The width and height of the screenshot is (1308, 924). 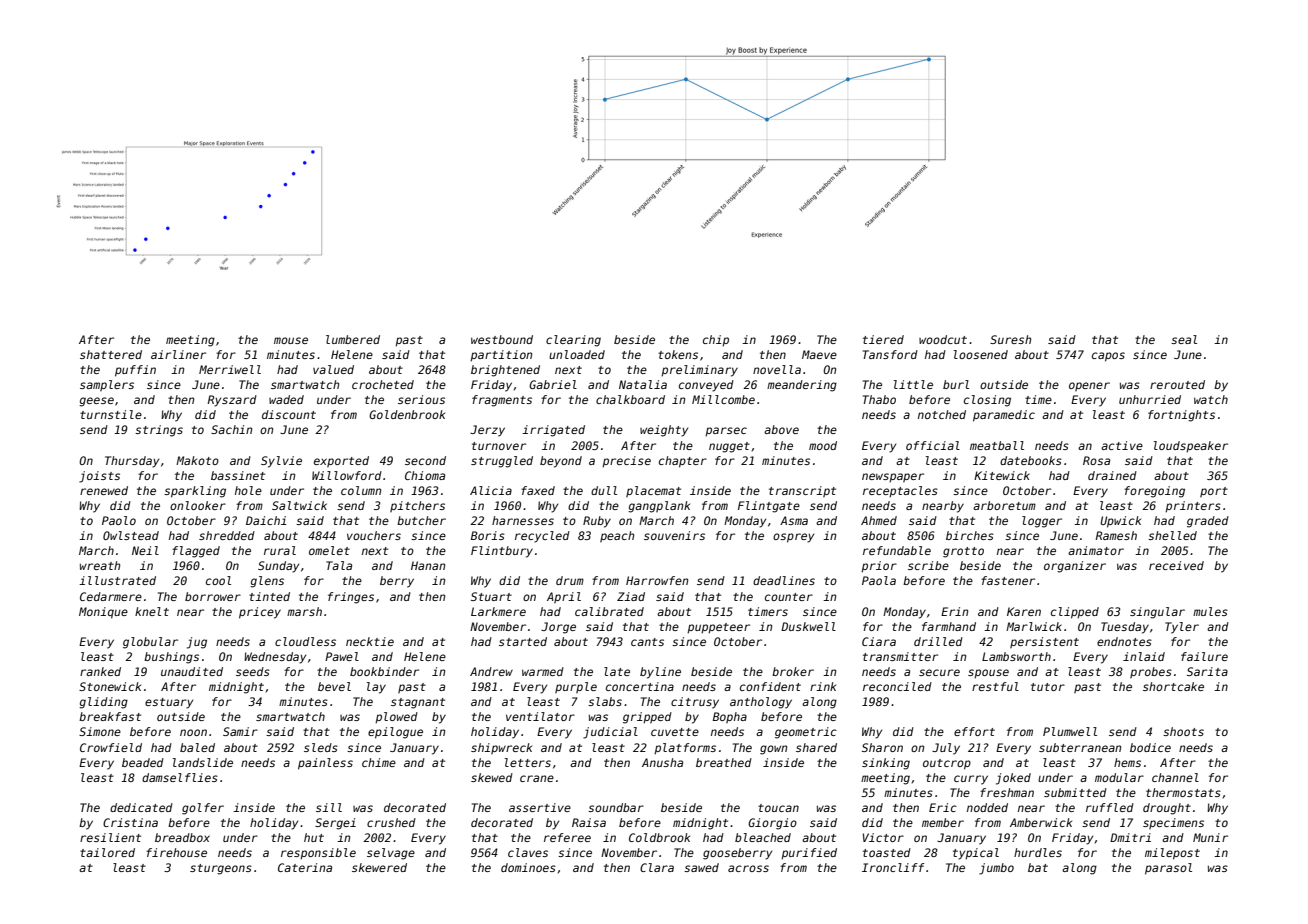 I want to click on Owlstead, so click(x=131, y=535).
